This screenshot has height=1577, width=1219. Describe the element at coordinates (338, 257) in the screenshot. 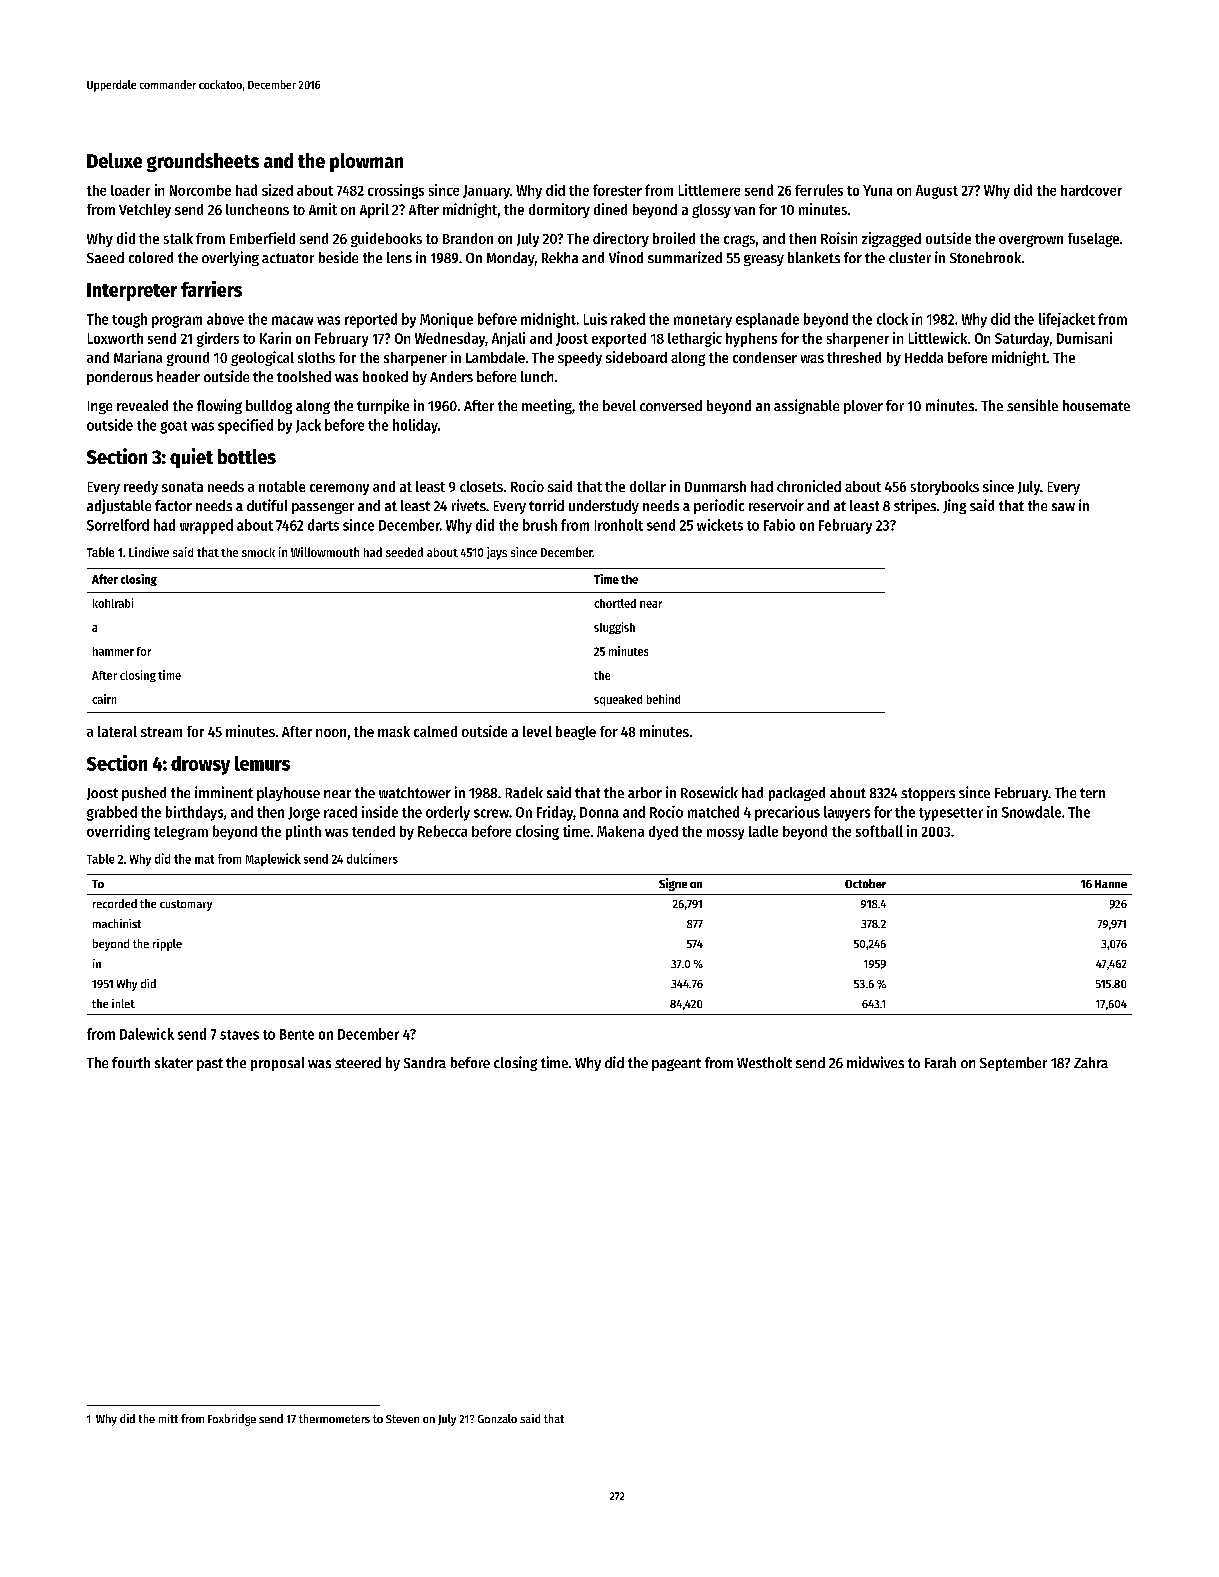

I see `beside` at that location.
